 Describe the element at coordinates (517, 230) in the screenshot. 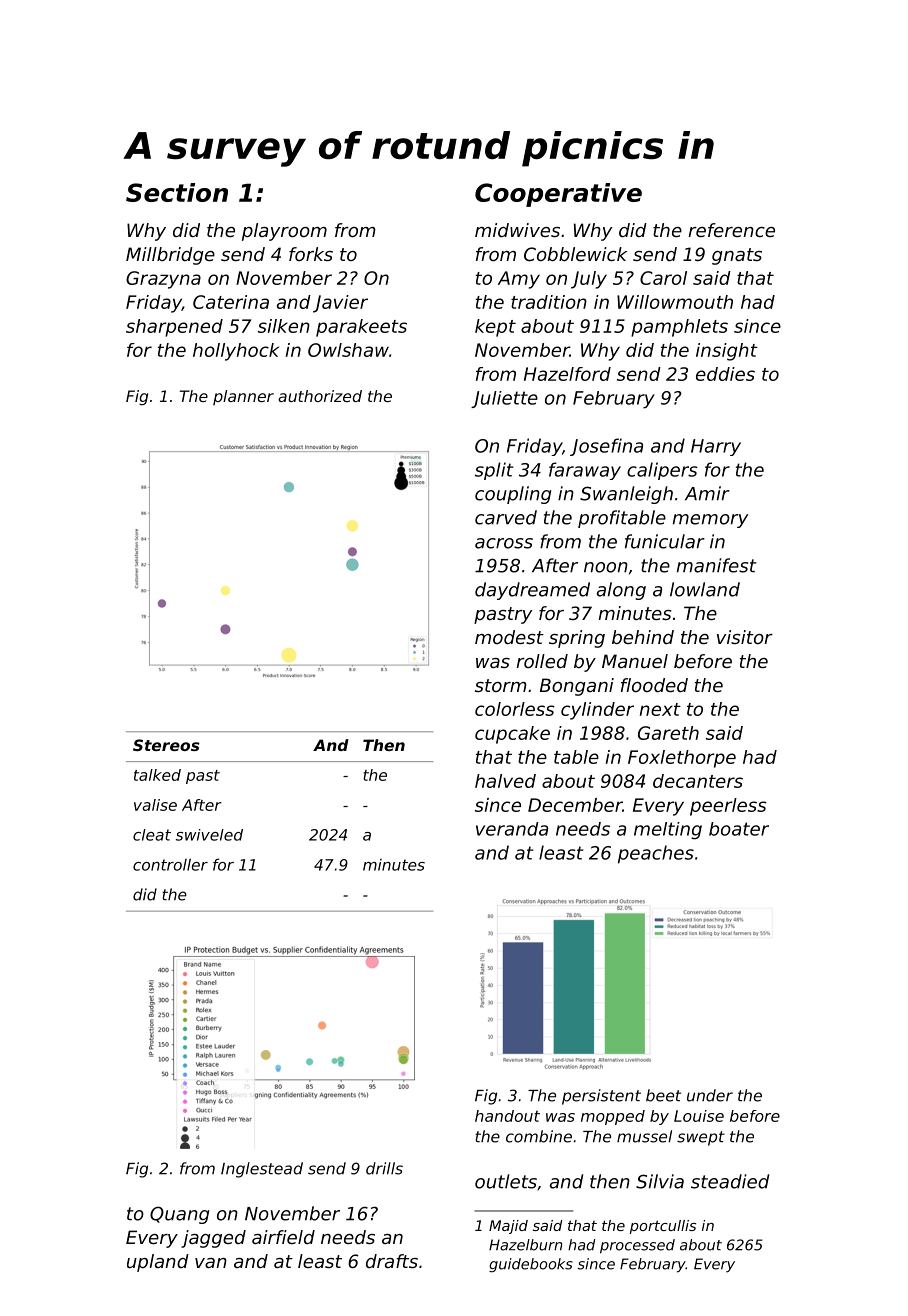

I see `midwives` at that location.
